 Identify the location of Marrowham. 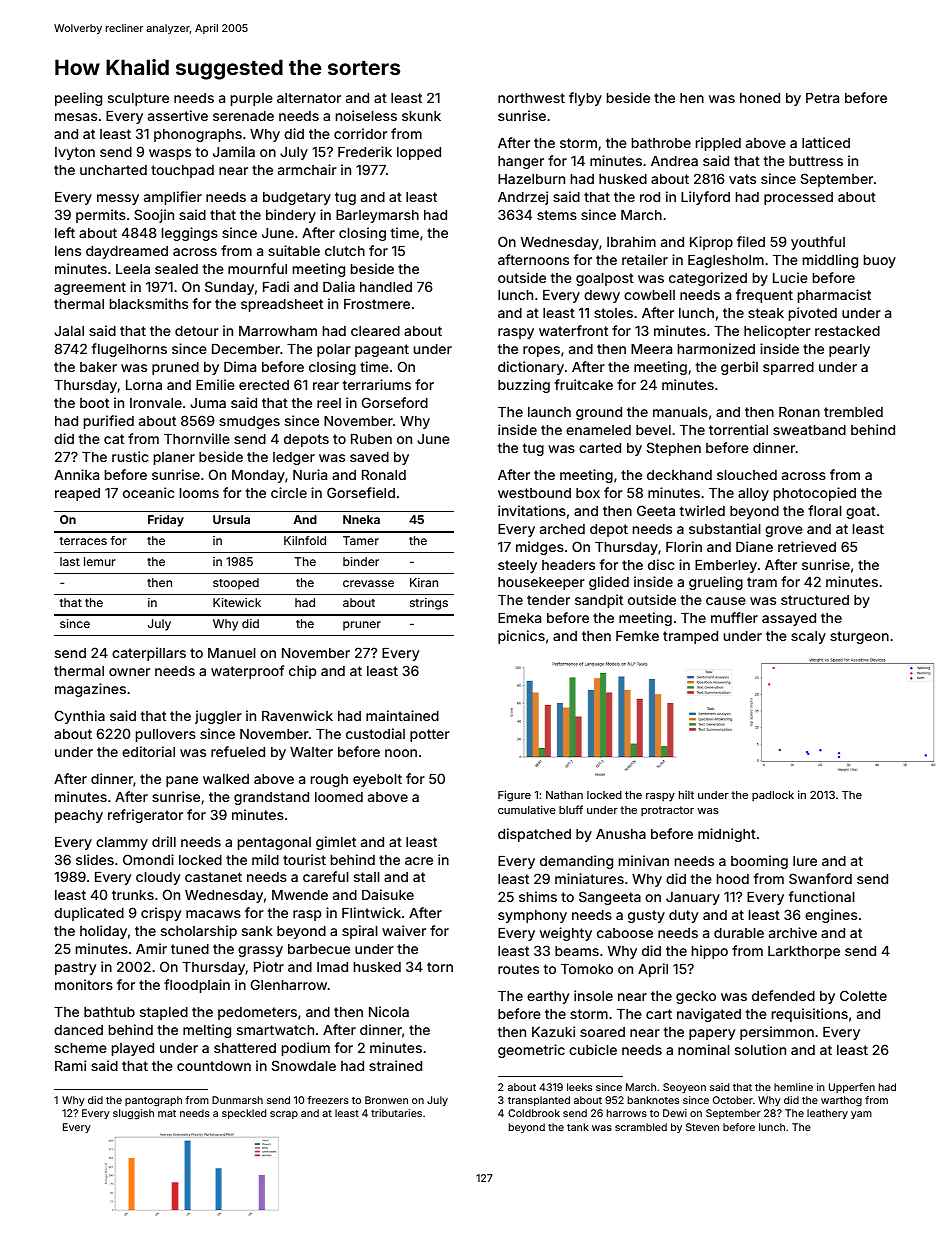
(278, 331).
